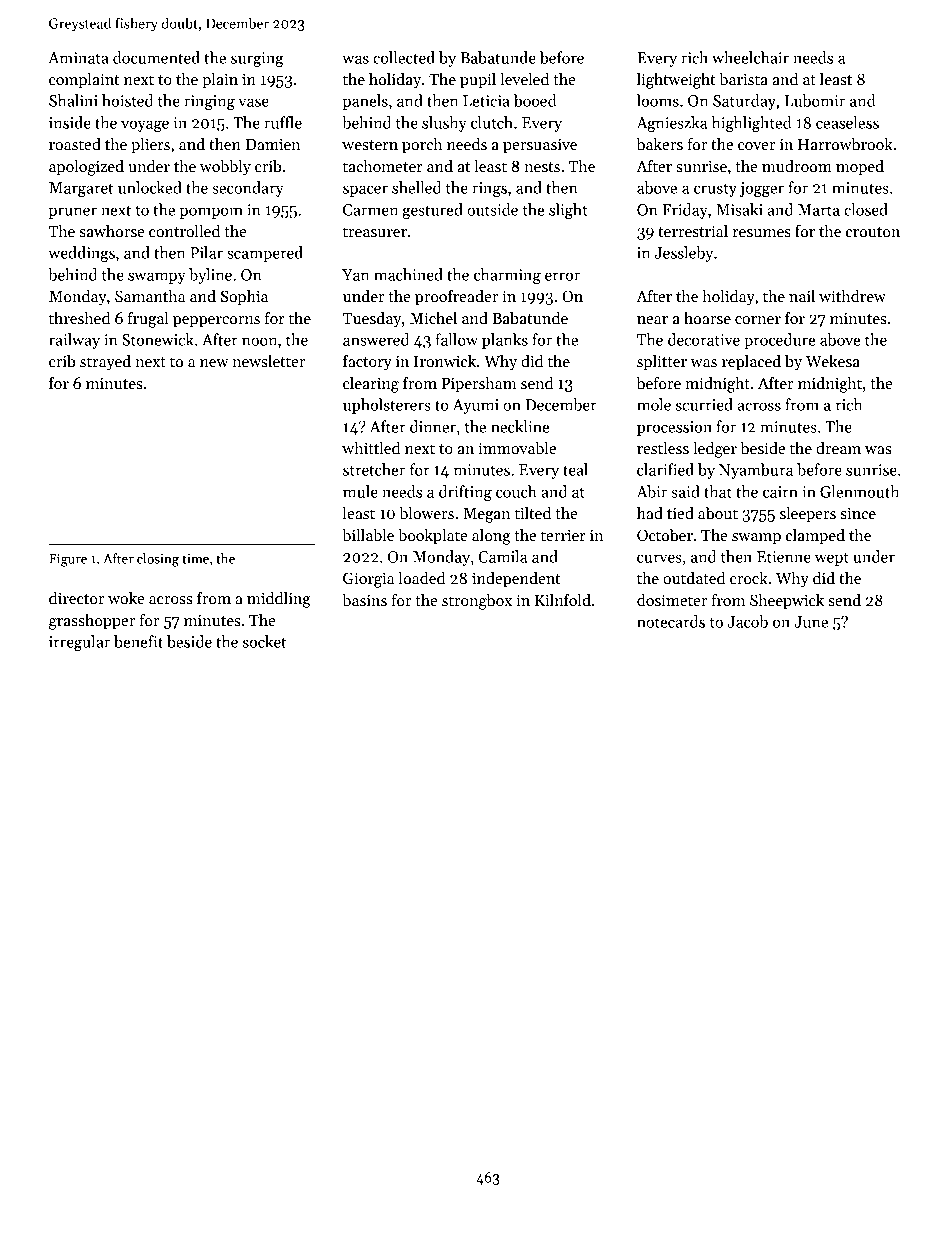 The width and height of the screenshot is (952, 1233). Describe the element at coordinates (749, 578) in the screenshot. I see `crock` at that location.
